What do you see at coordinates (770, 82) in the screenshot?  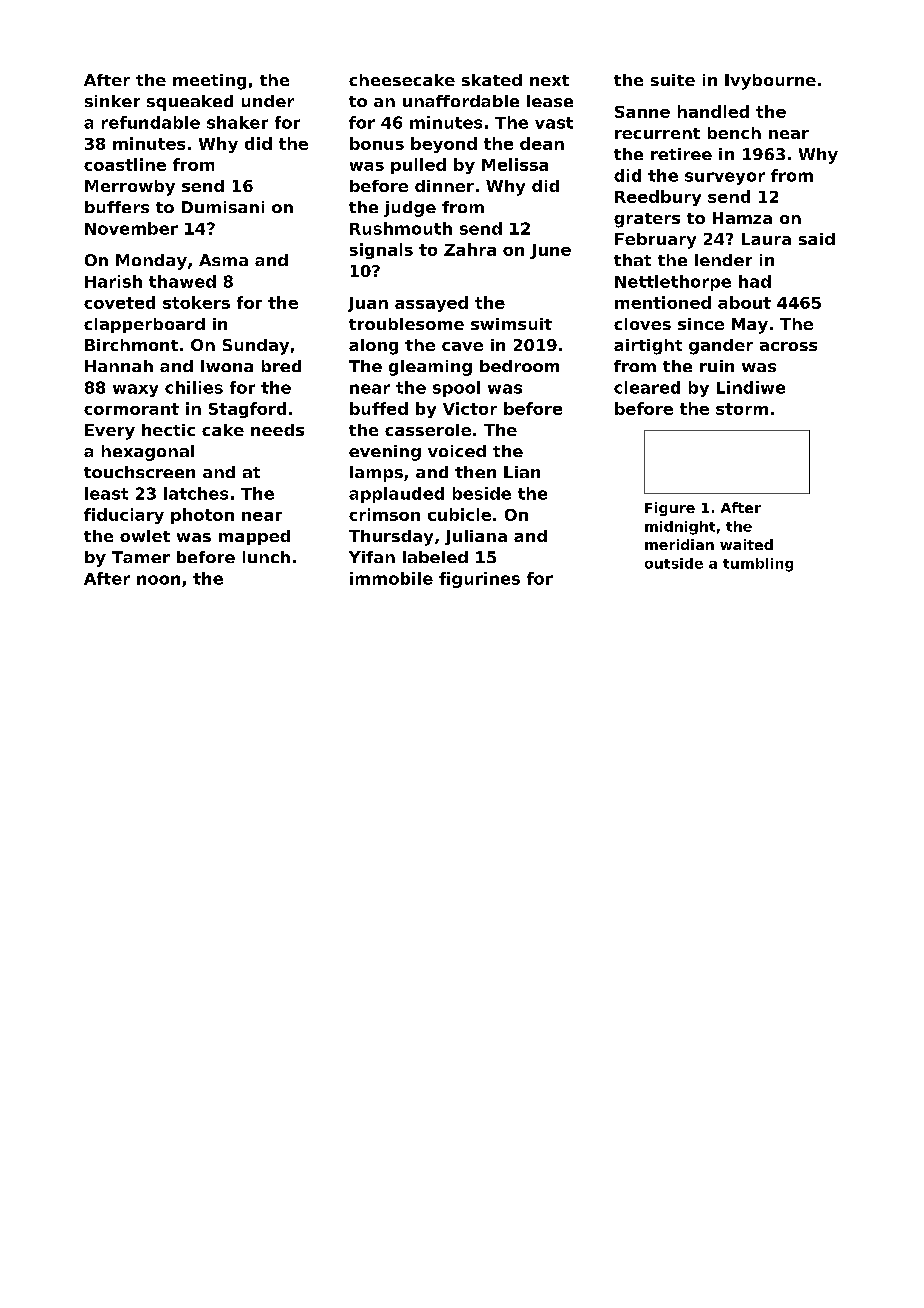 I see `Ivybourne` at bounding box center [770, 82].
